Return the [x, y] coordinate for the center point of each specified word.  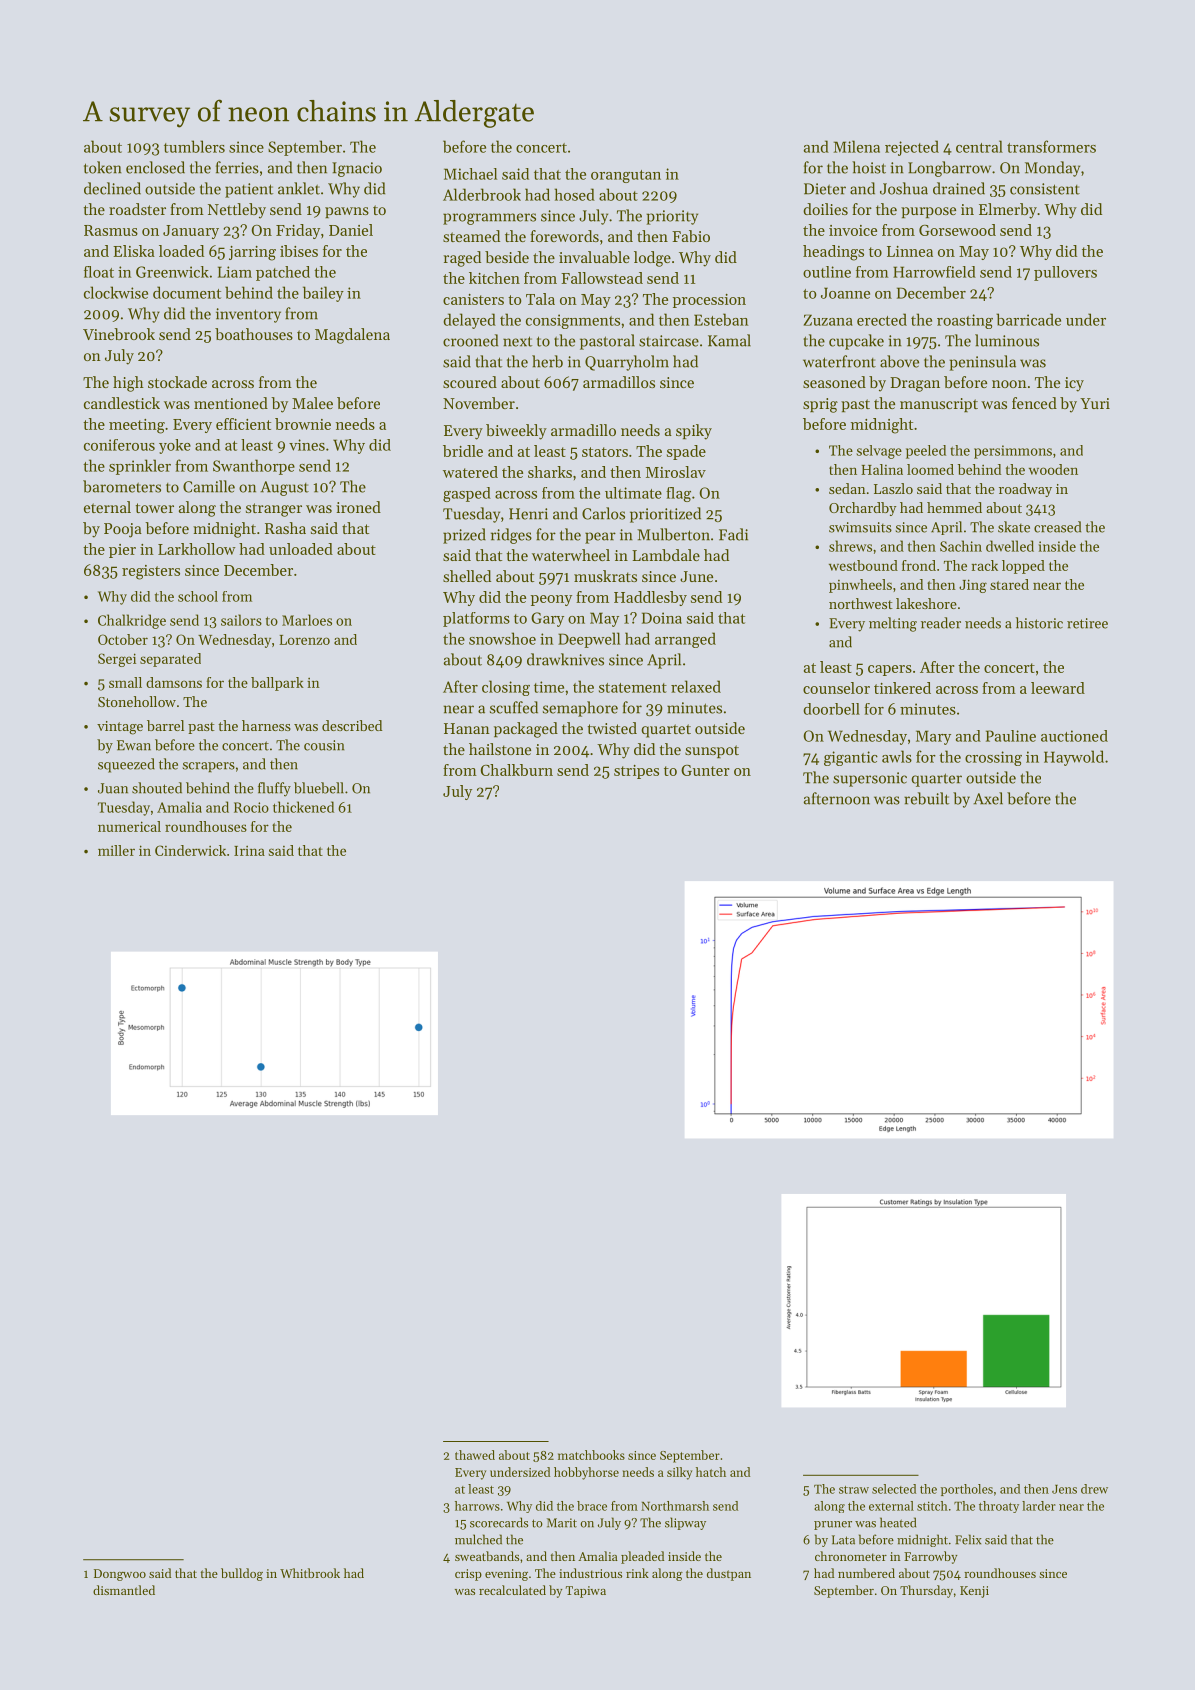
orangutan [626, 176]
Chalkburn [517, 770]
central [979, 146]
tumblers [194, 146]
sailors [241, 620]
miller [116, 850]
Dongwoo [120, 1575]
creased [1057, 527]
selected [894, 1489]
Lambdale [666, 555]
